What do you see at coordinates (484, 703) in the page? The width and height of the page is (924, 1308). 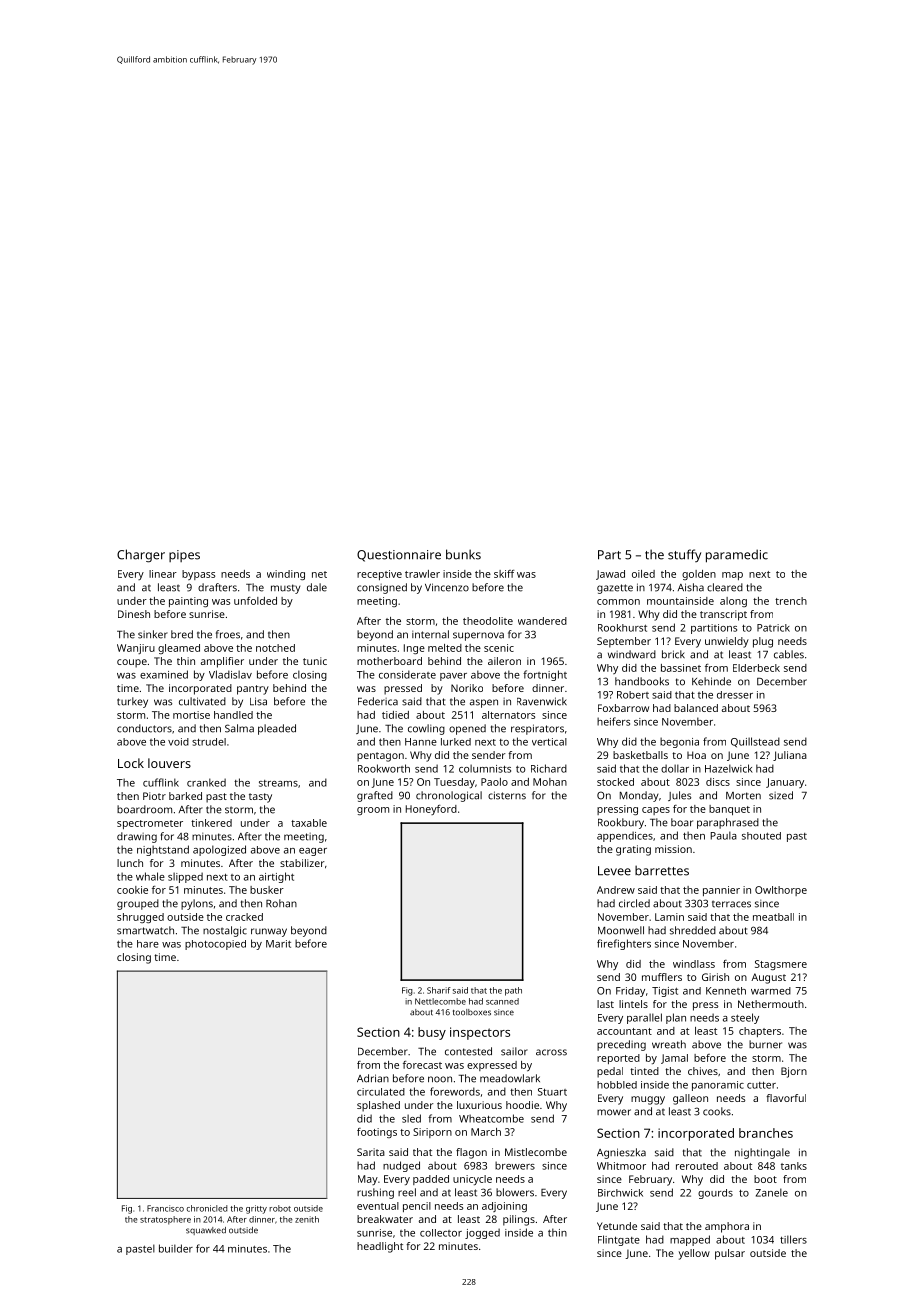 I see `aspen` at bounding box center [484, 703].
